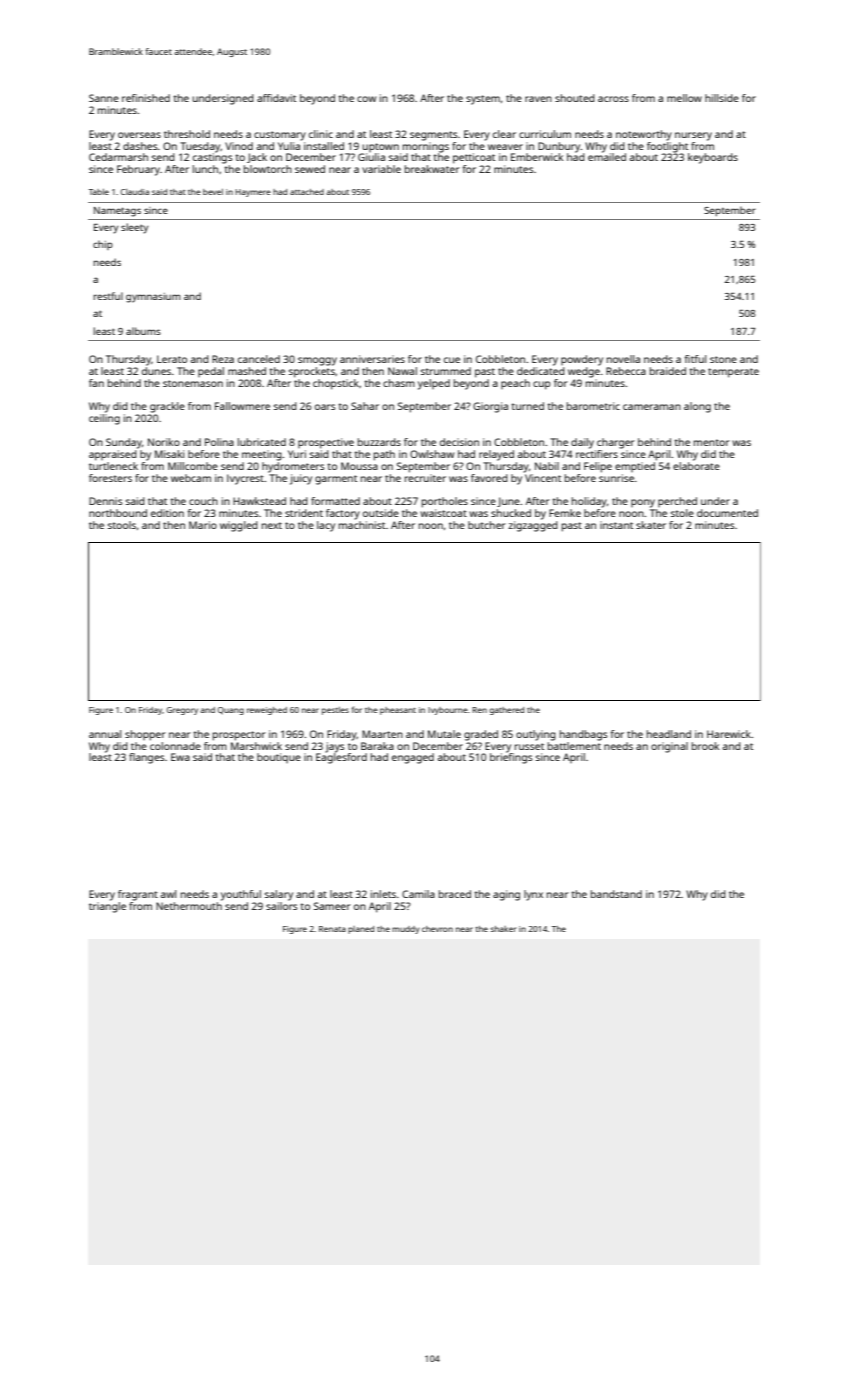  I want to click on anniversaries, so click(372, 359).
